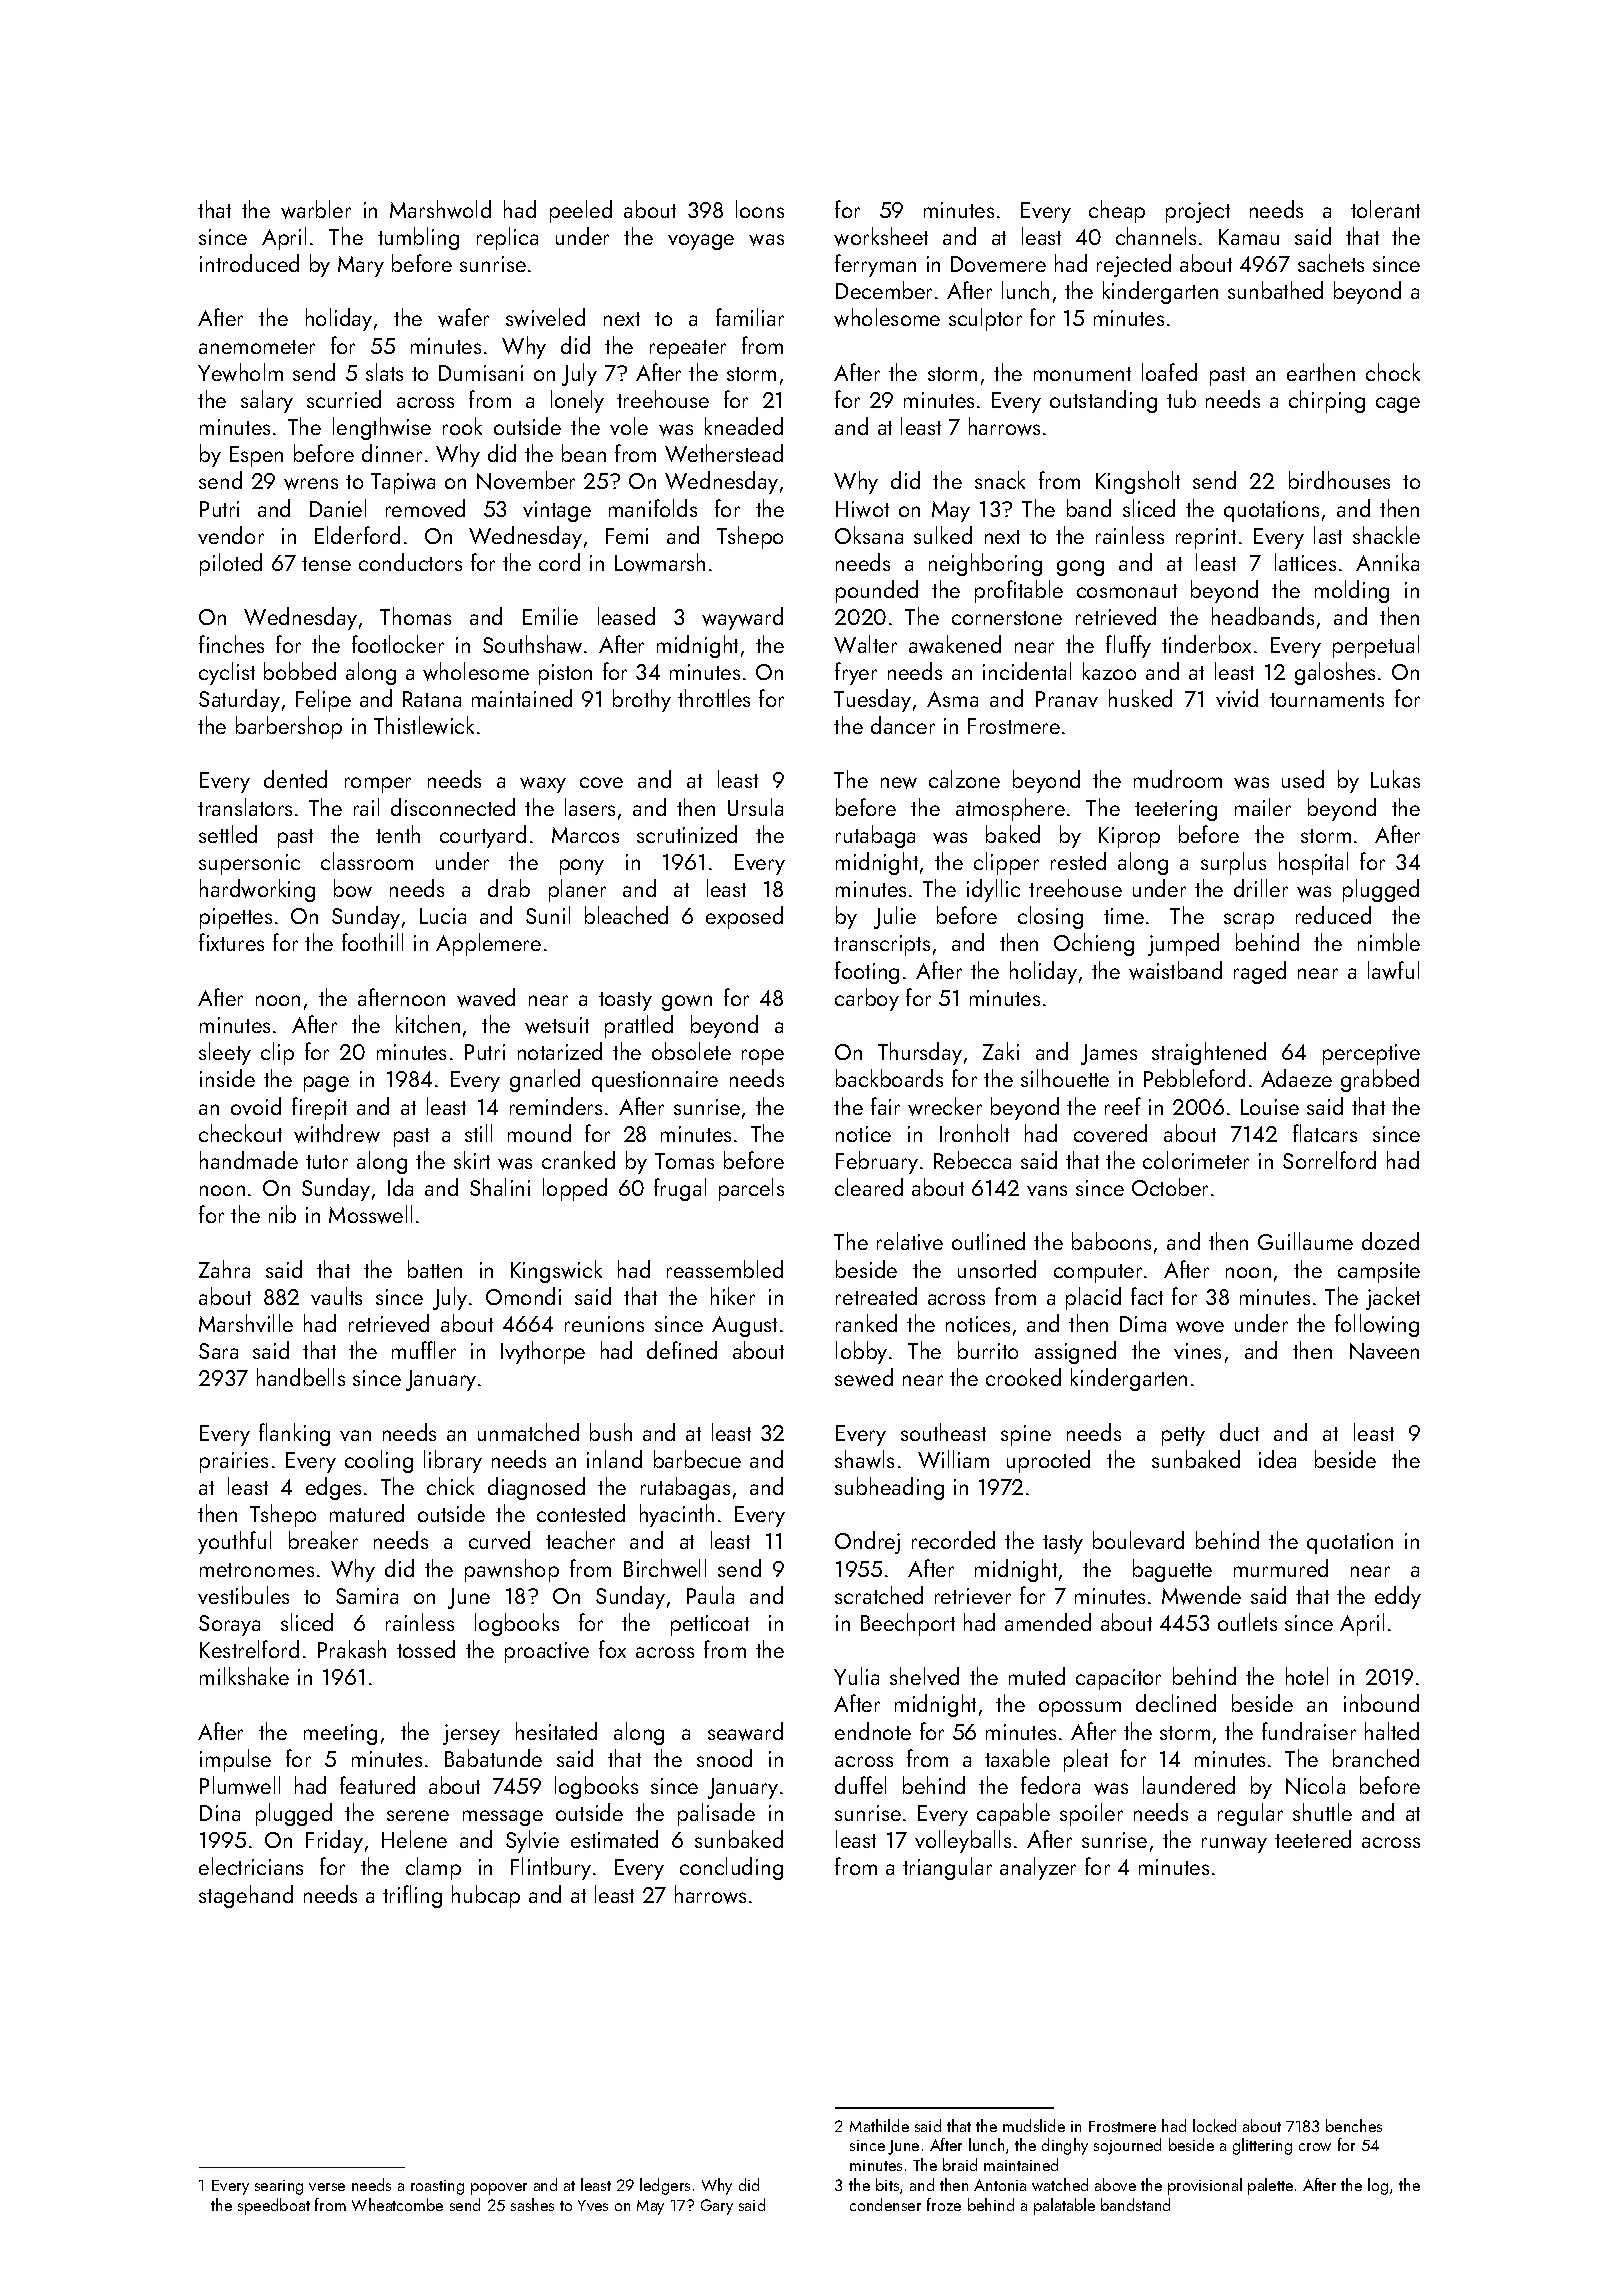 This screenshot has height=2292, width=1620. Describe the element at coordinates (378, 785) in the screenshot. I see `romper` at that location.
